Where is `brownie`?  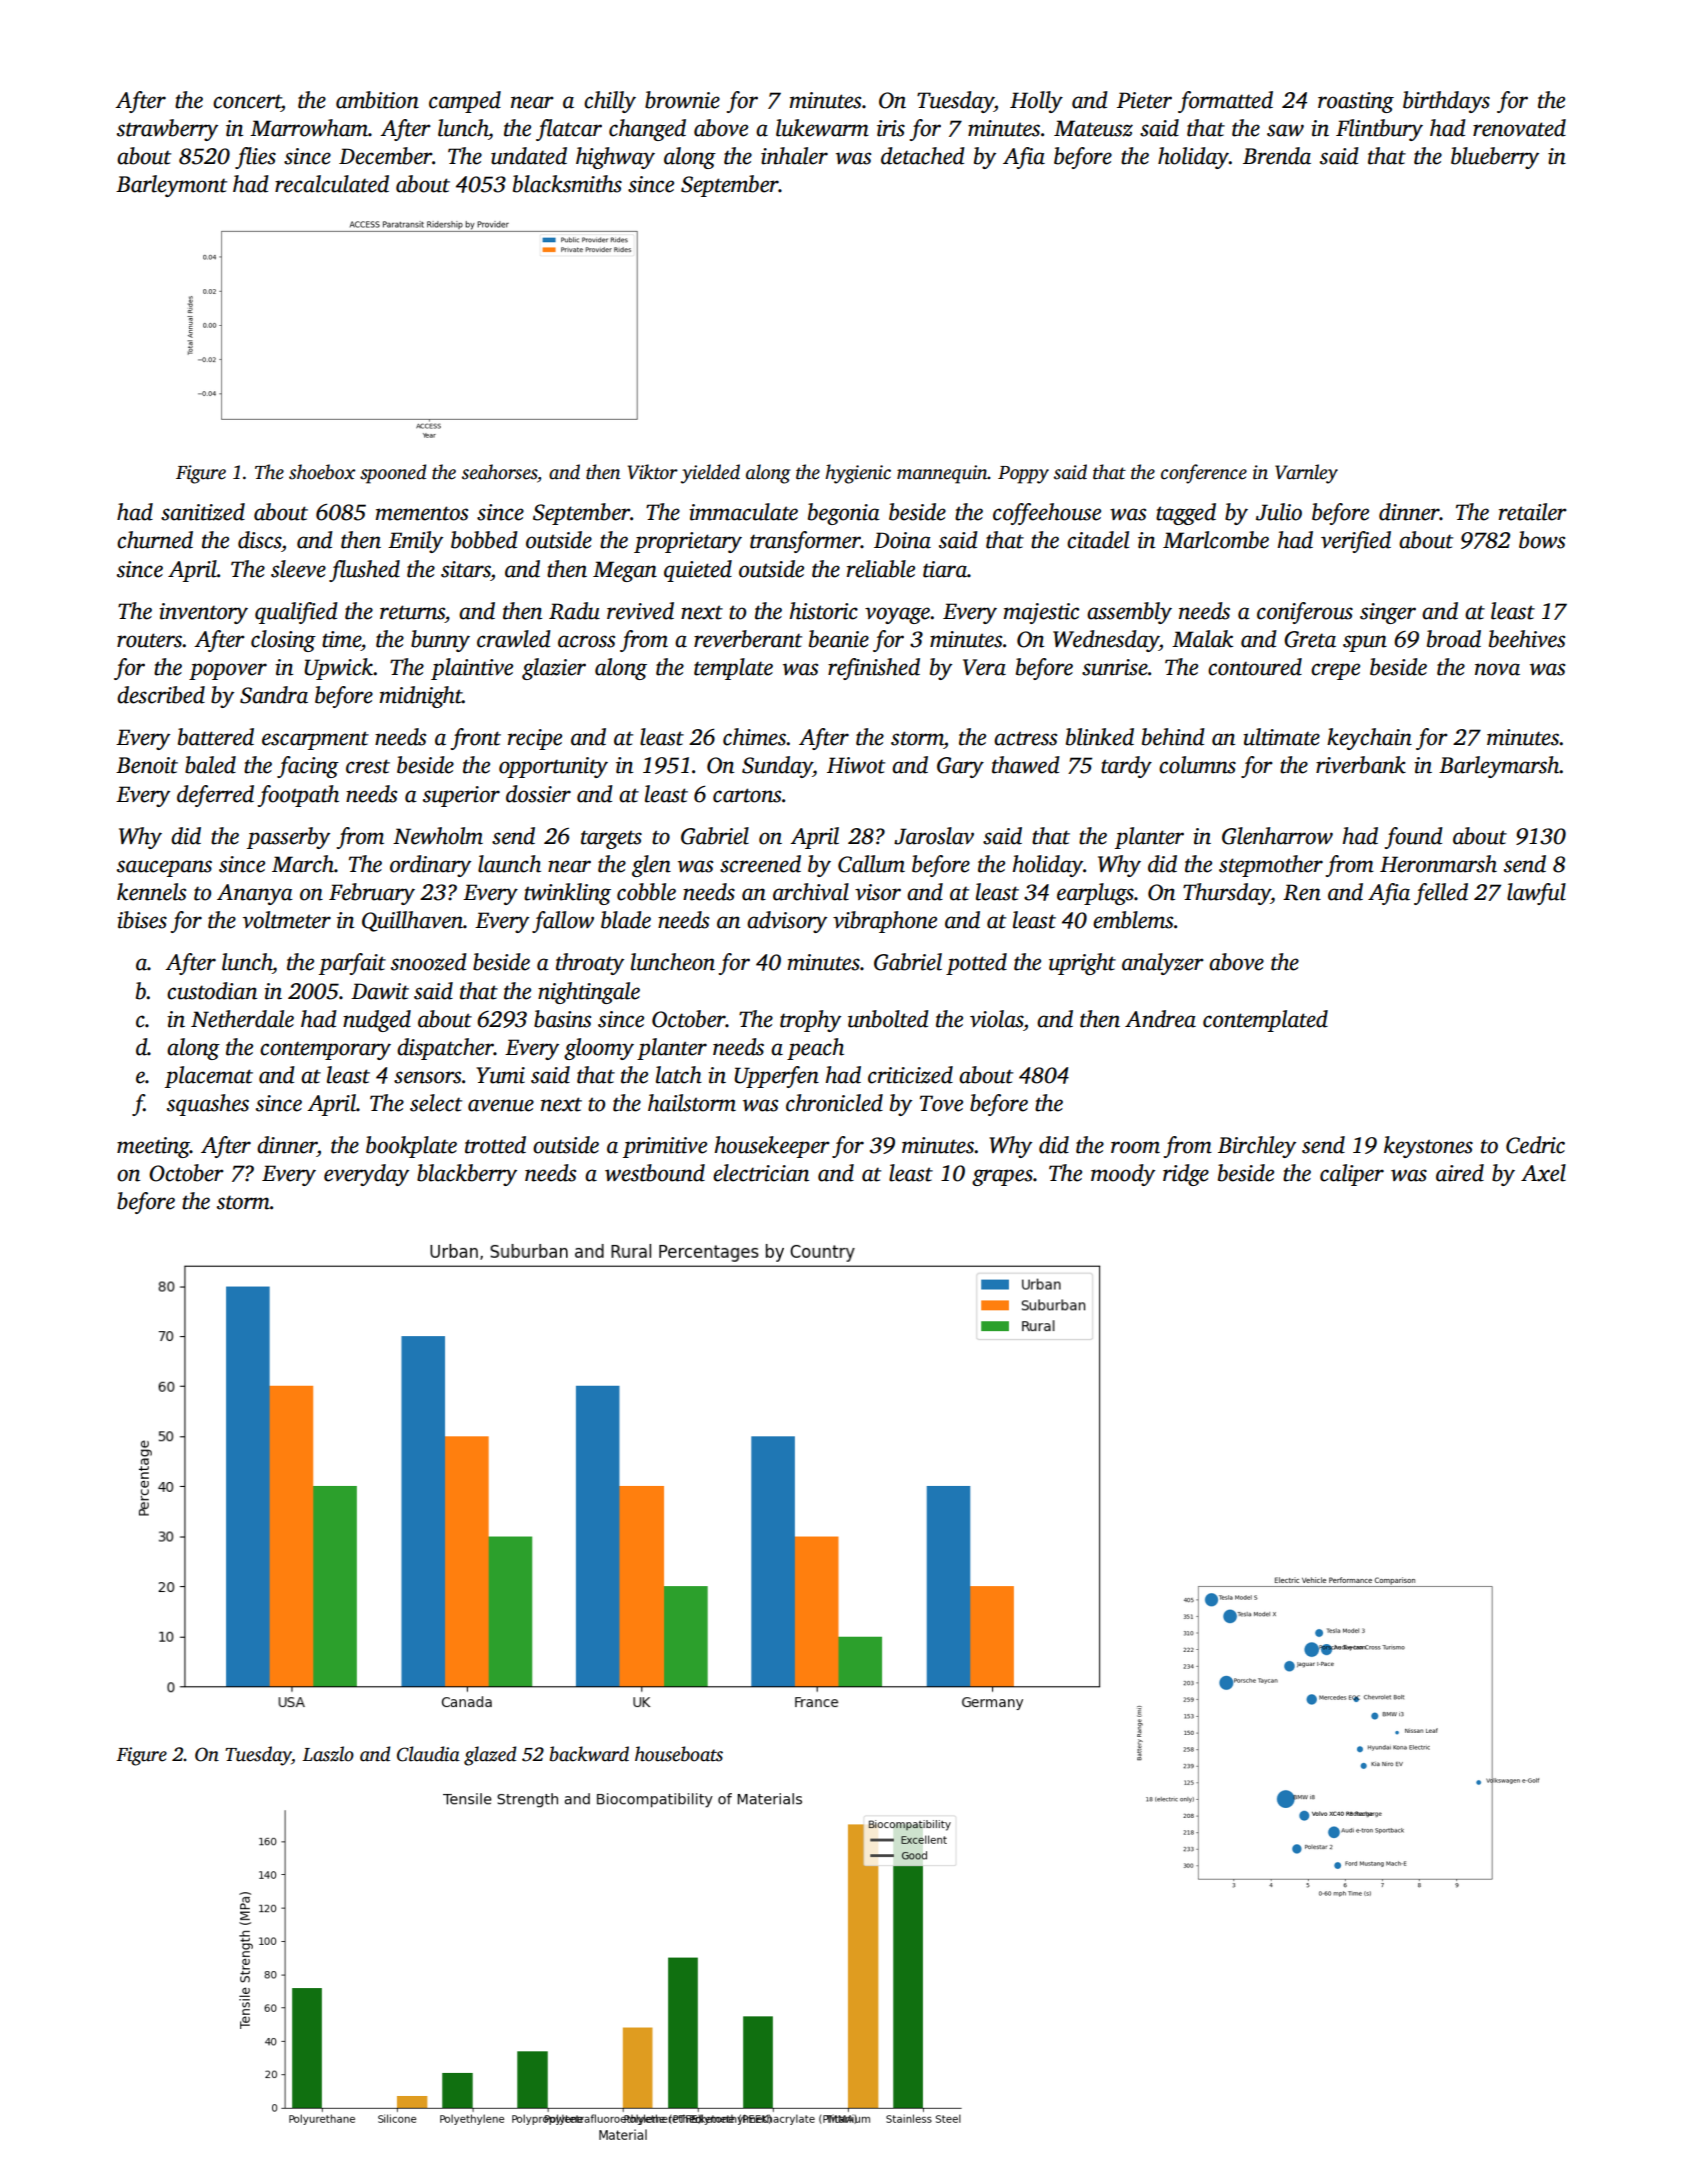
brownie is located at coordinates (682, 100).
